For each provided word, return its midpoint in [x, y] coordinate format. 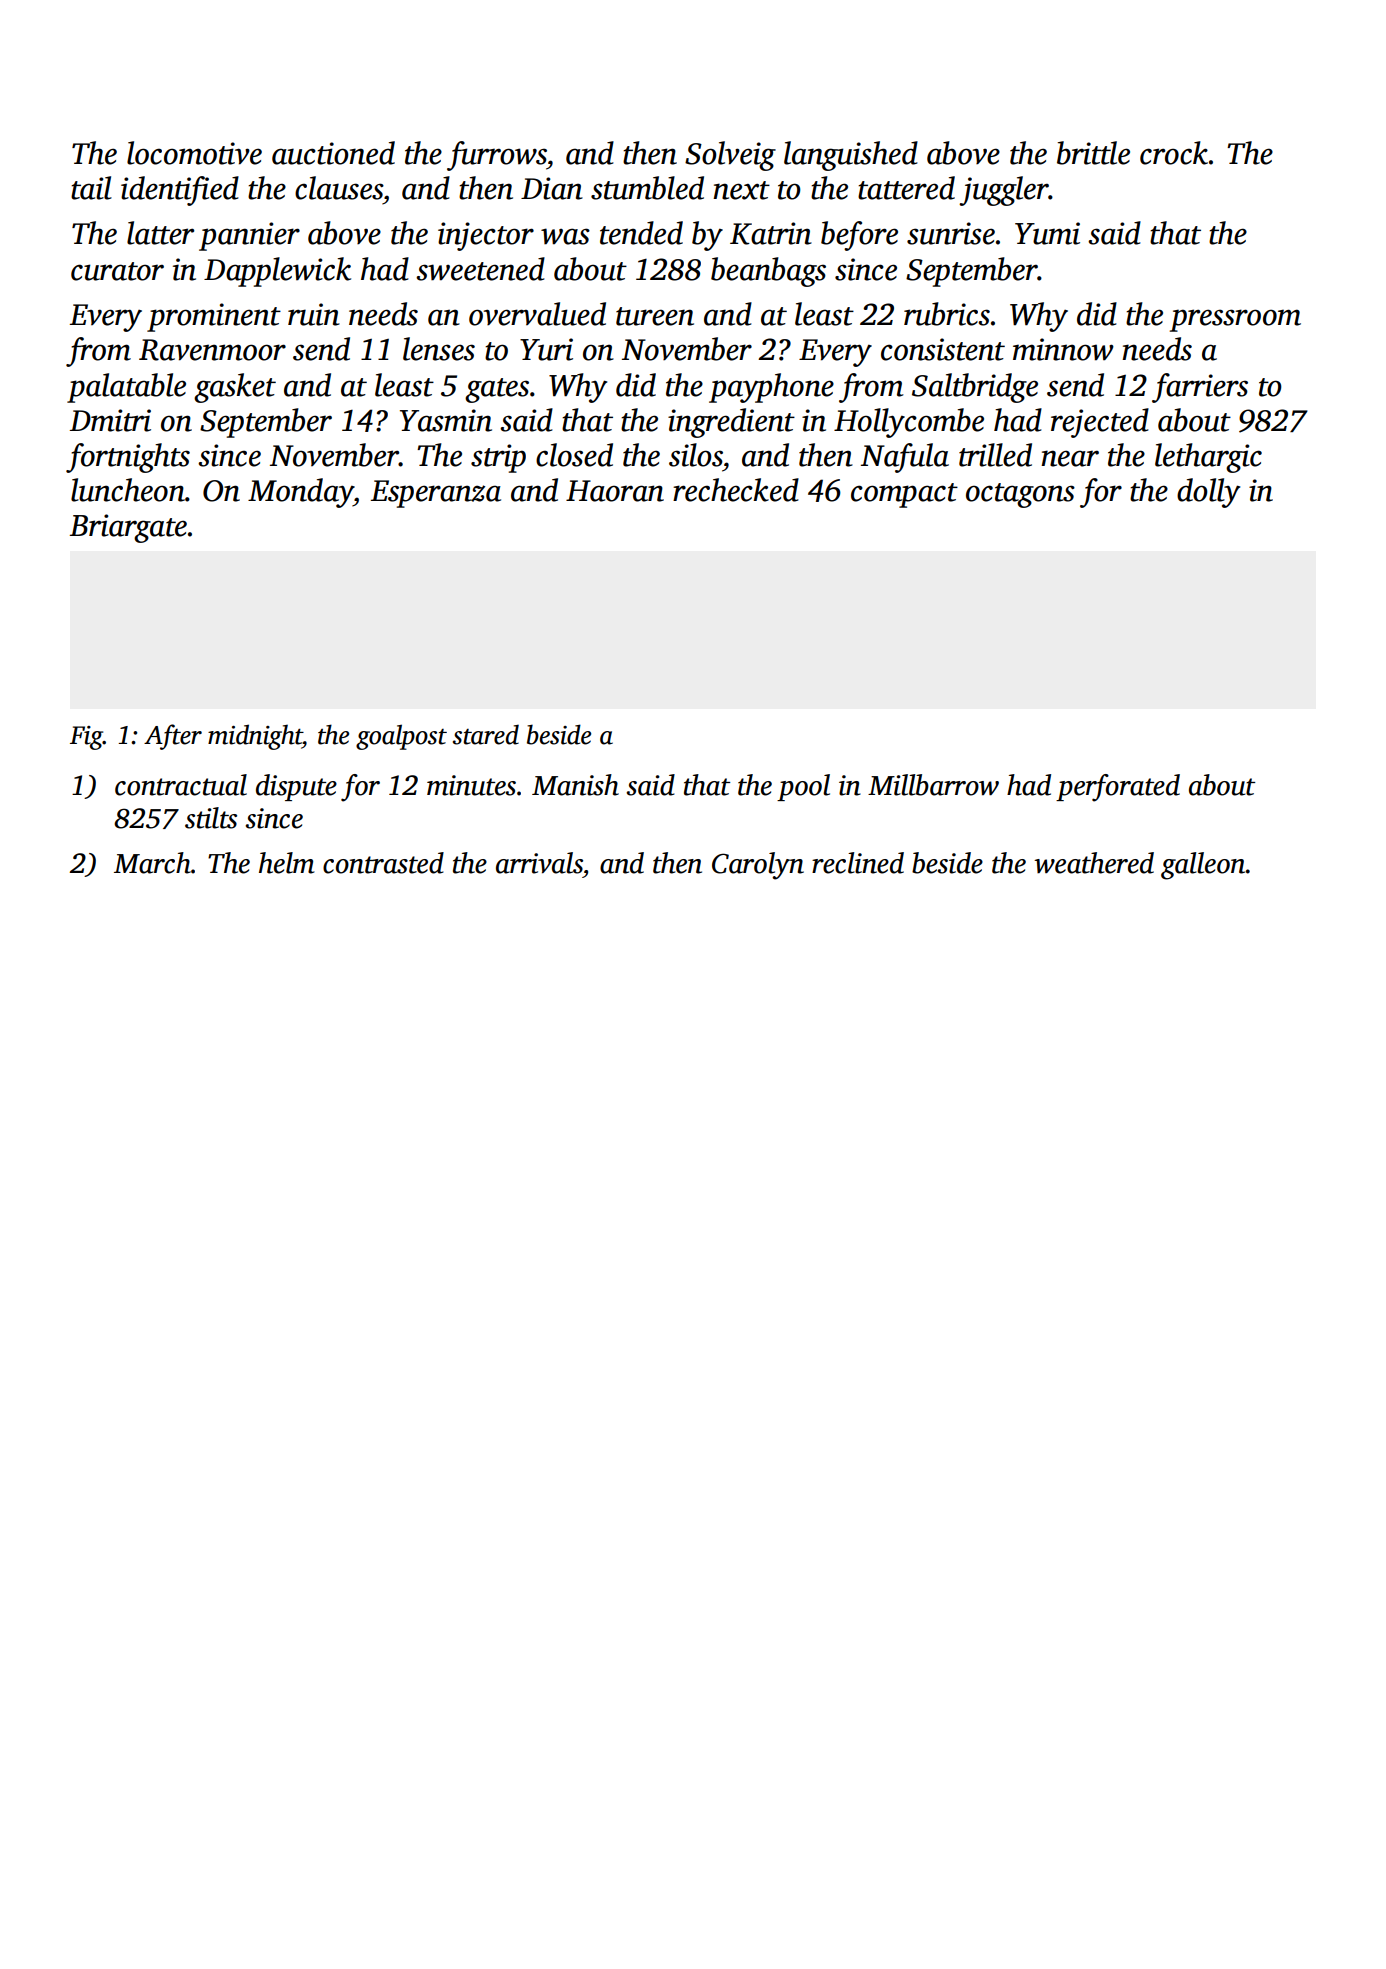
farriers [1200, 388]
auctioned [333, 153]
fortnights [128, 458]
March [152, 863]
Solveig [730, 156]
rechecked [736, 490]
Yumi [1047, 233]
